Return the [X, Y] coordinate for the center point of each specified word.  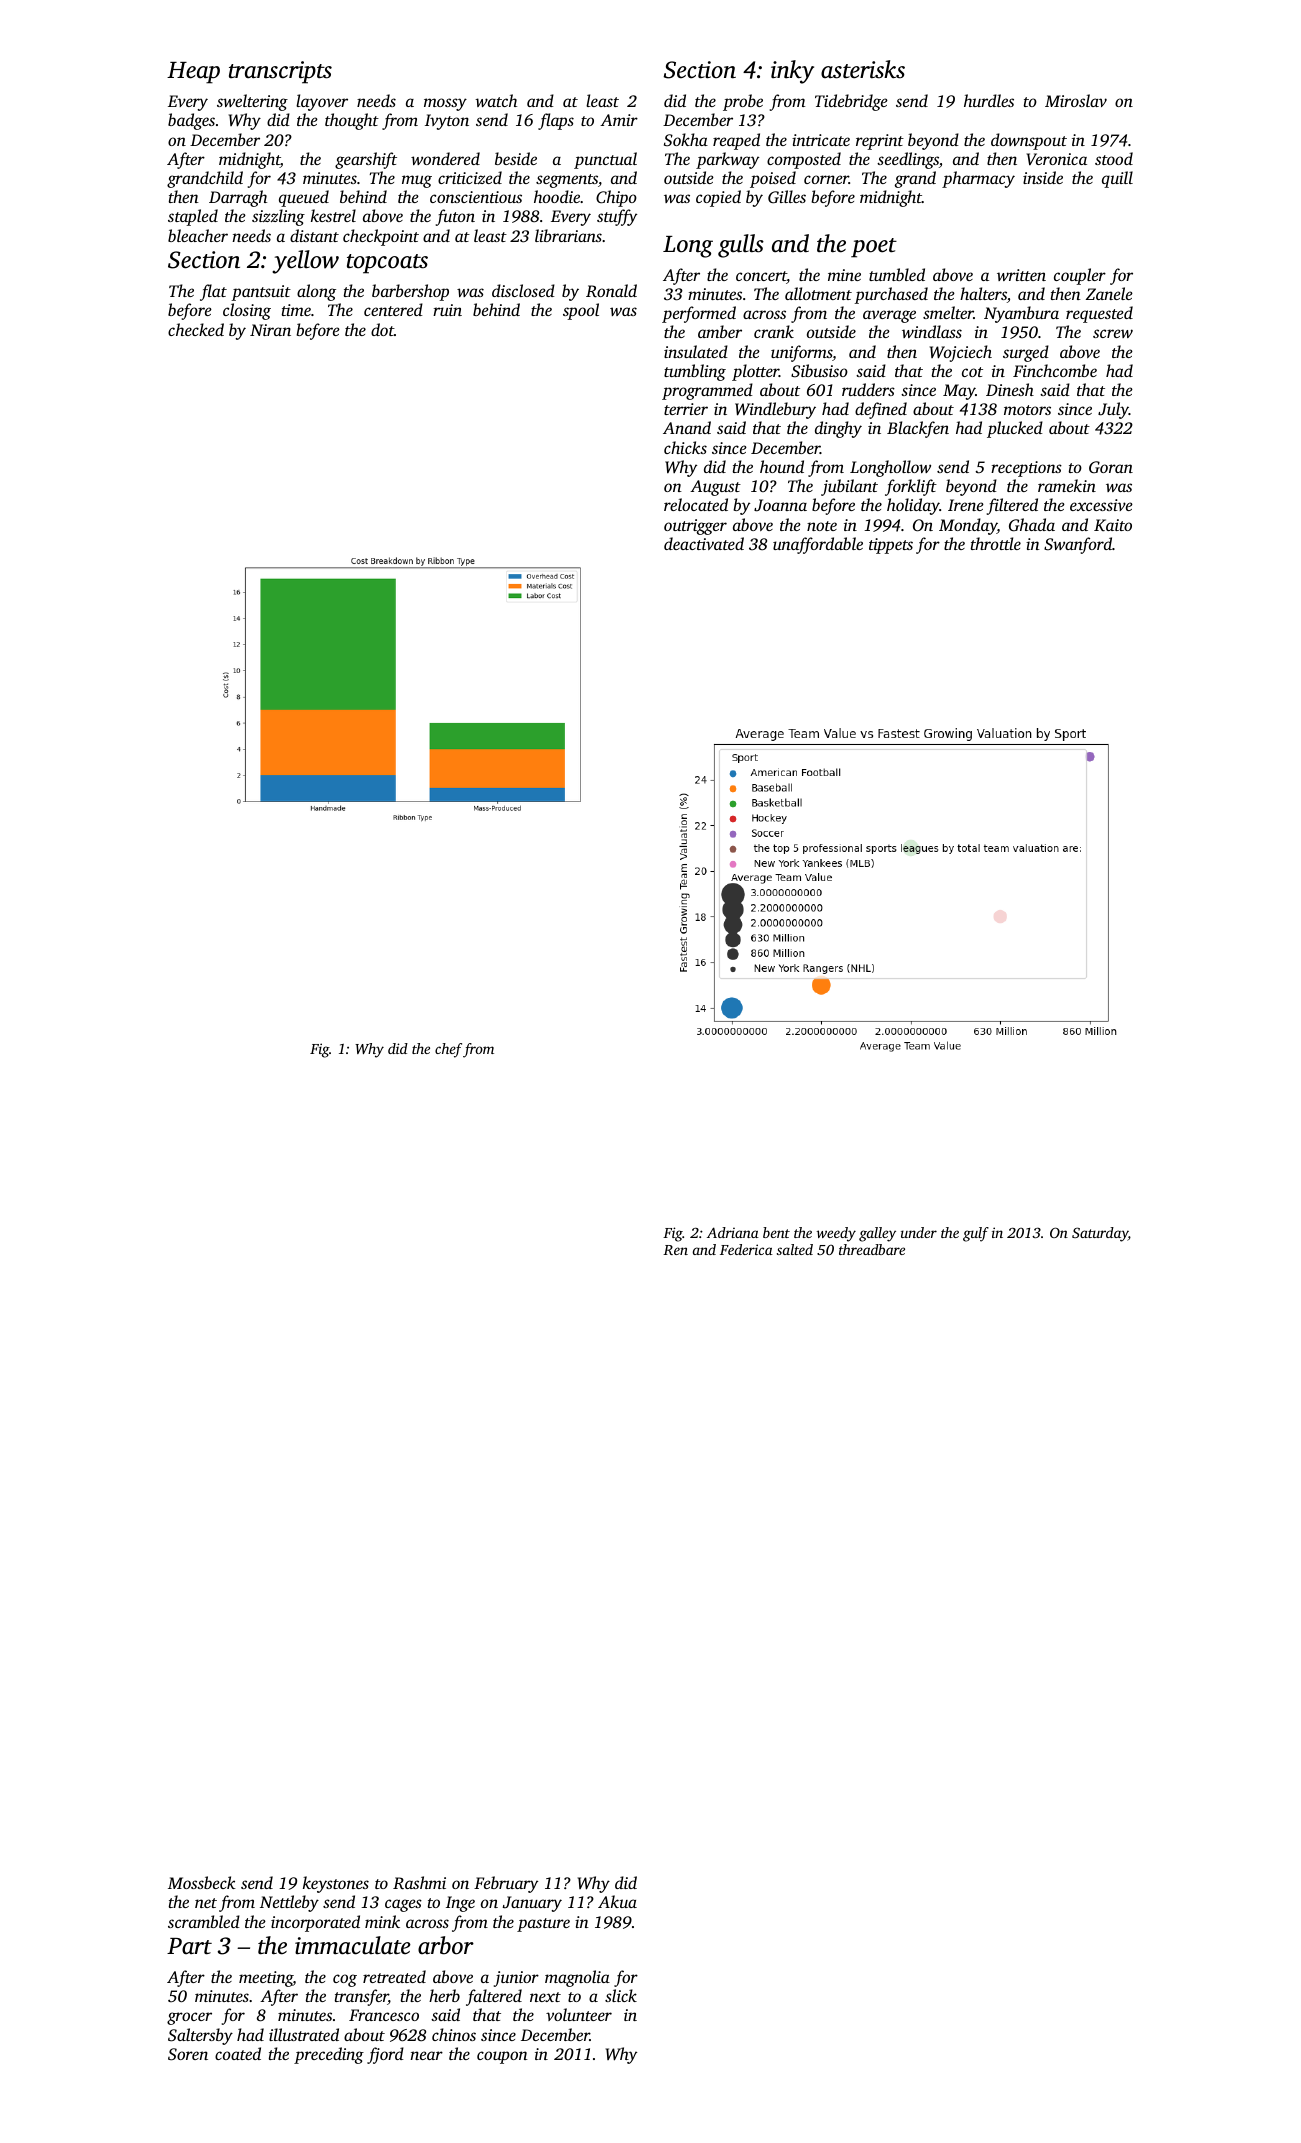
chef [448, 1050]
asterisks [863, 69]
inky [792, 72]
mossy [445, 104]
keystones [336, 1884]
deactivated [704, 543]
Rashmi [419, 1883]
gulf [976, 1234]
